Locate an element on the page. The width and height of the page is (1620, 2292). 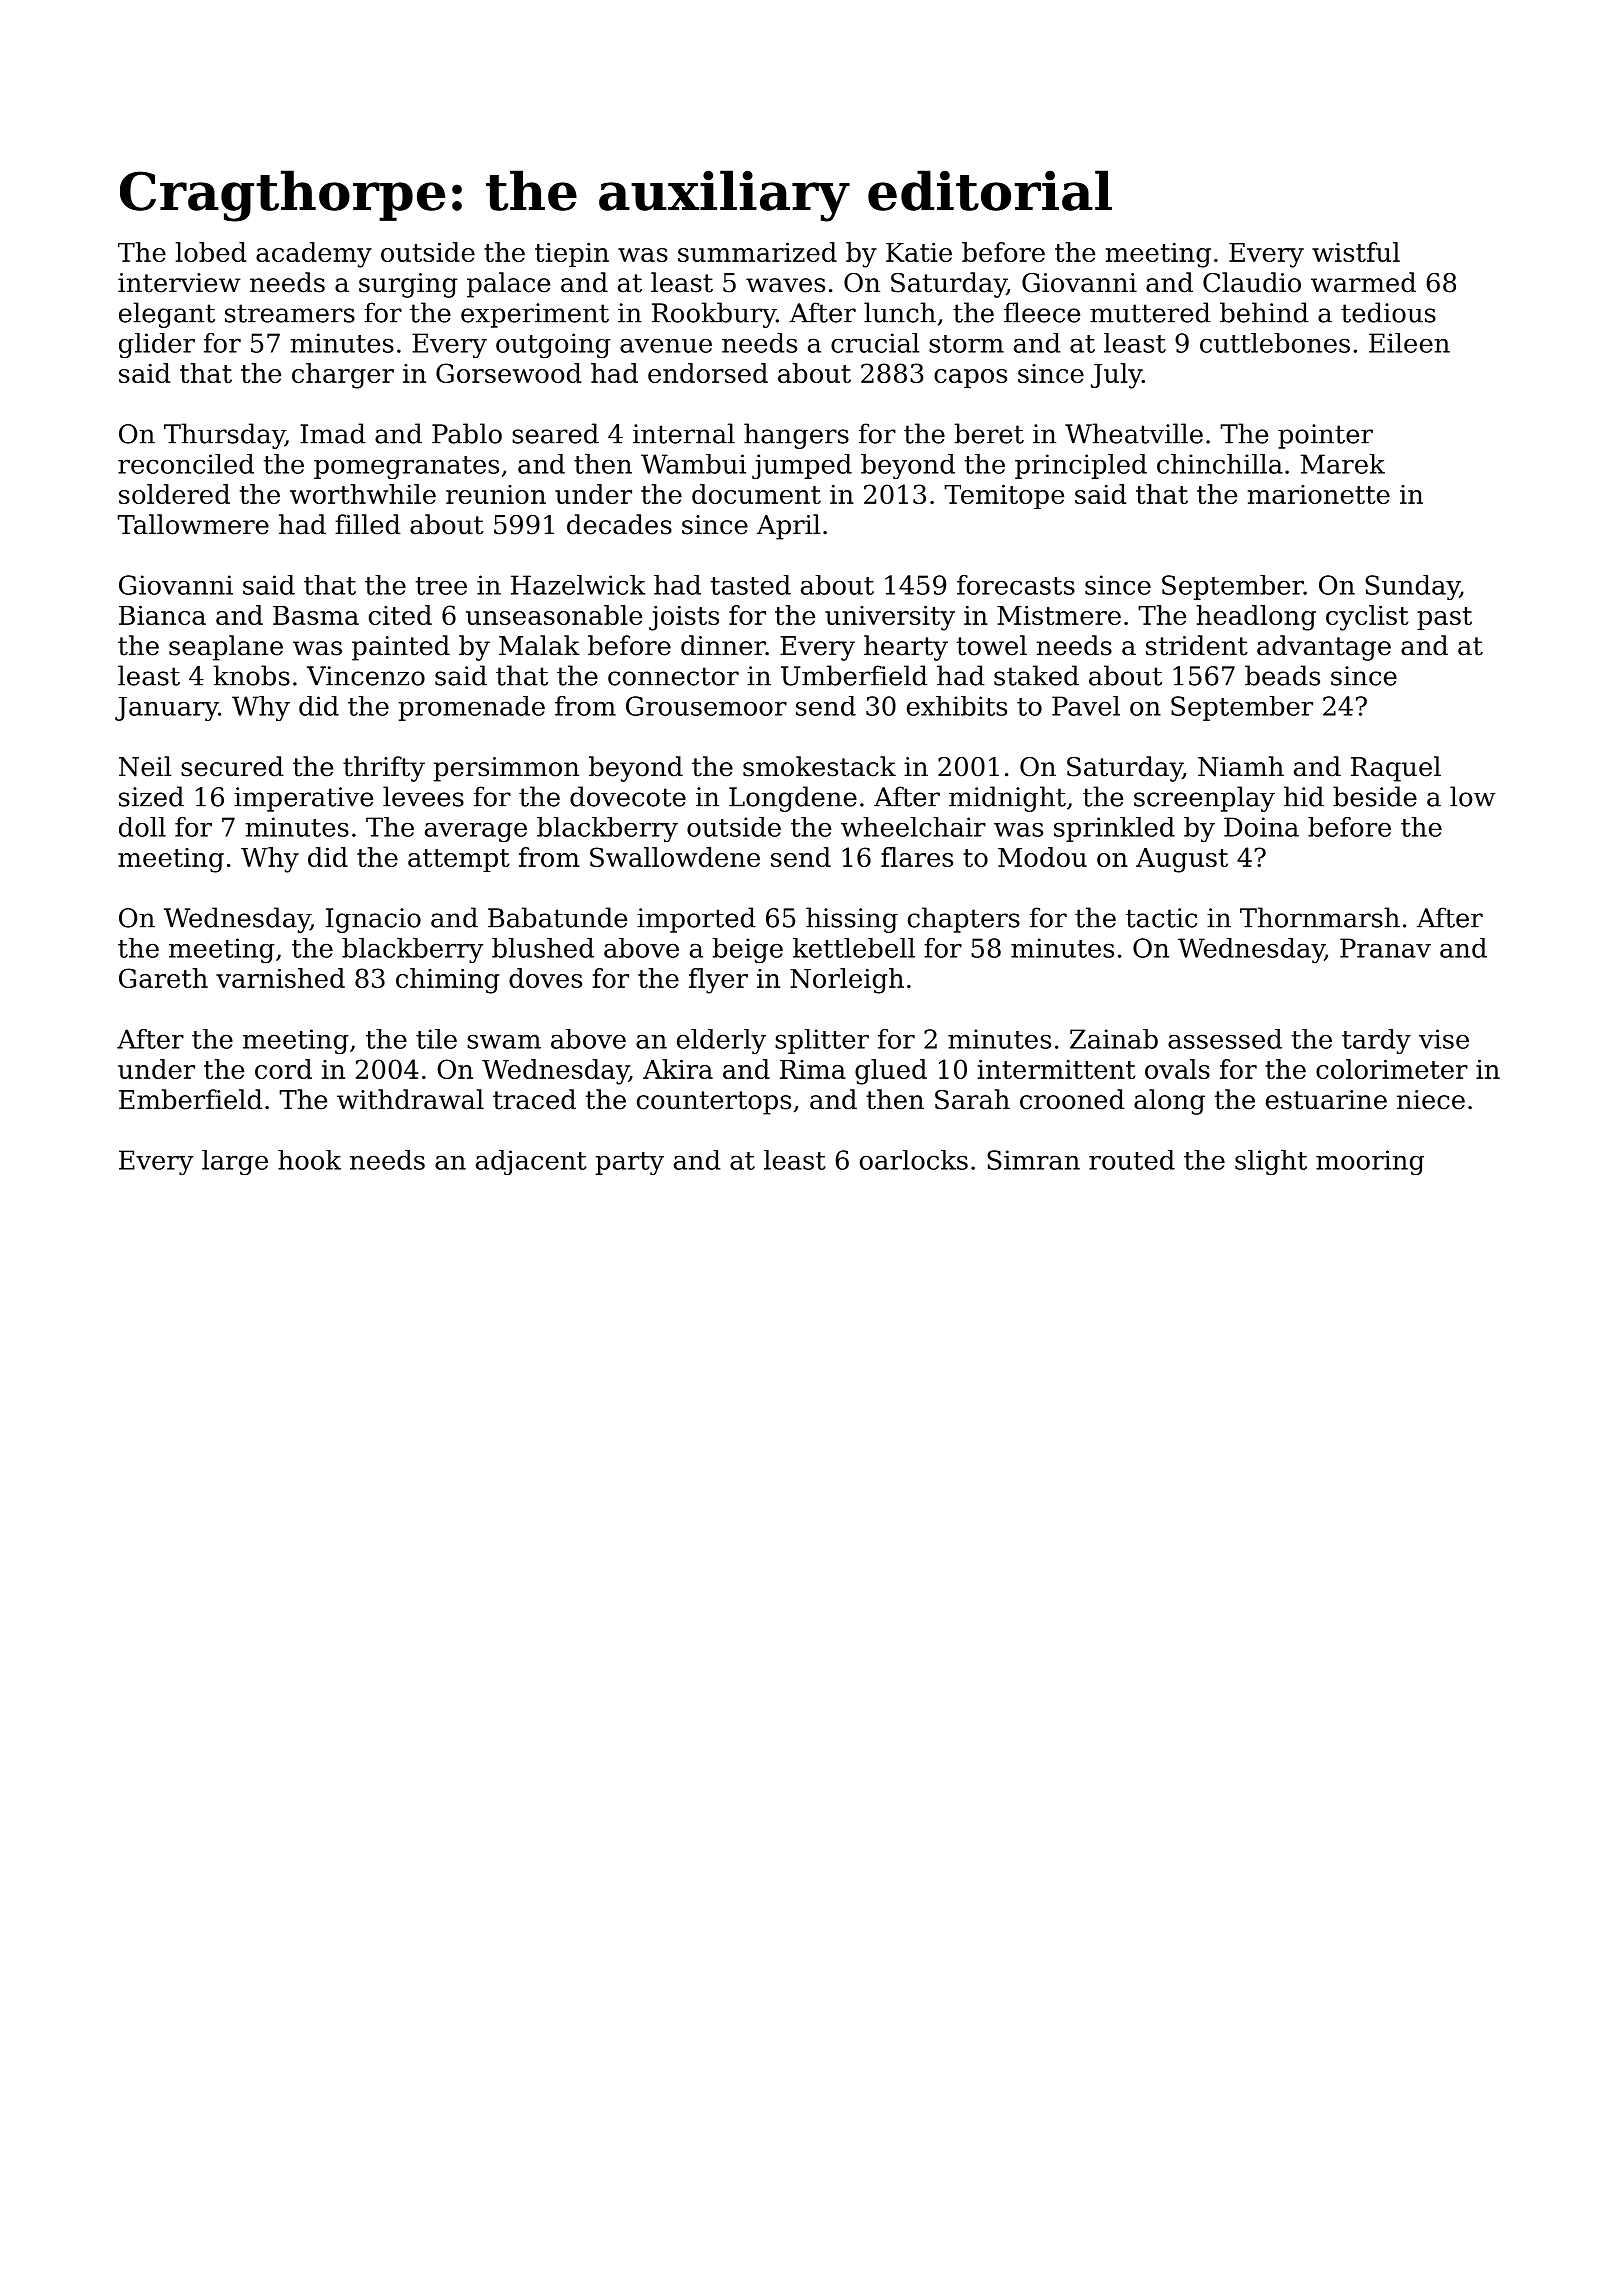
academy is located at coordinates (314, 255).
